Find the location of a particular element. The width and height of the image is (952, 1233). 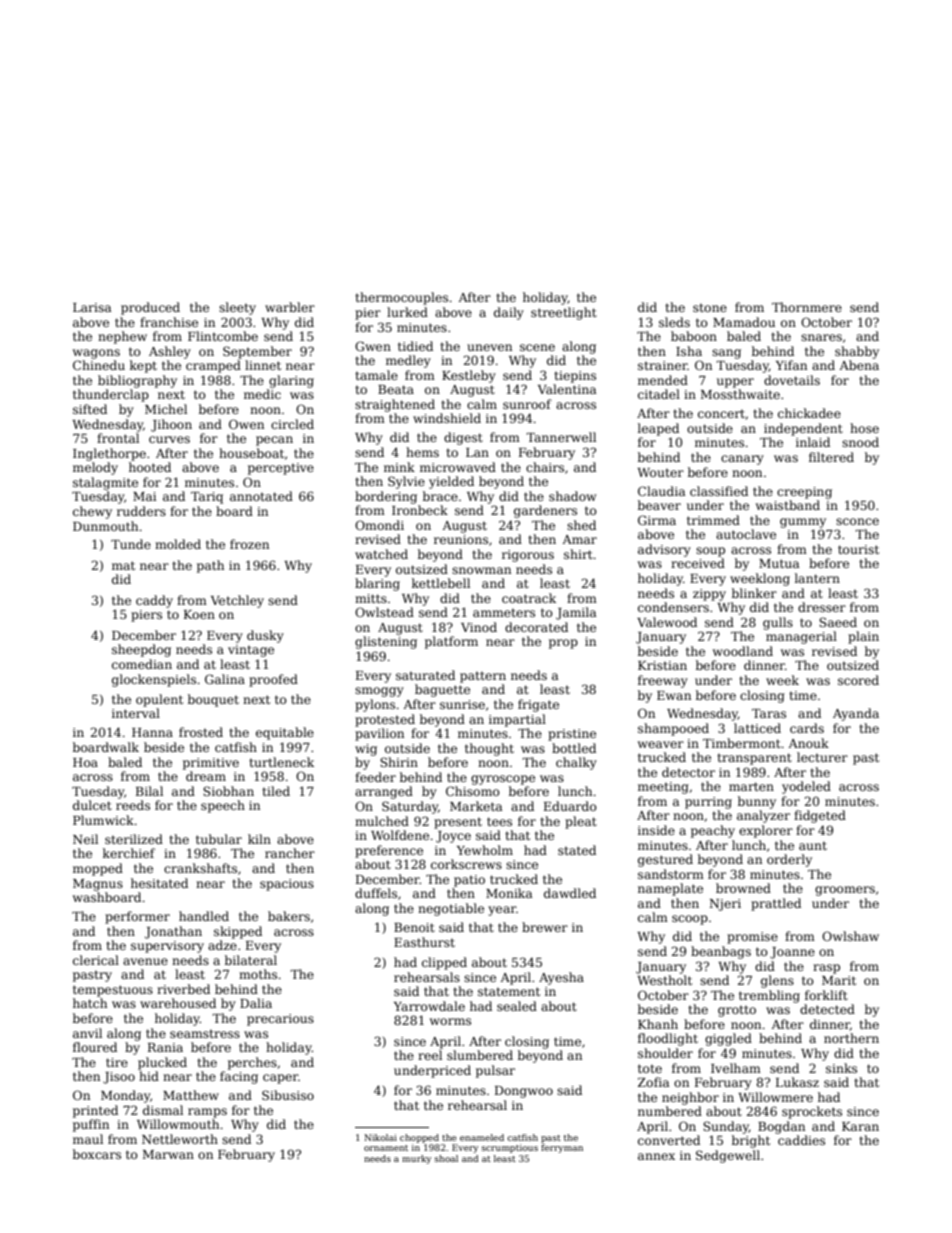

sifted is located at coordinates (90, 409).
